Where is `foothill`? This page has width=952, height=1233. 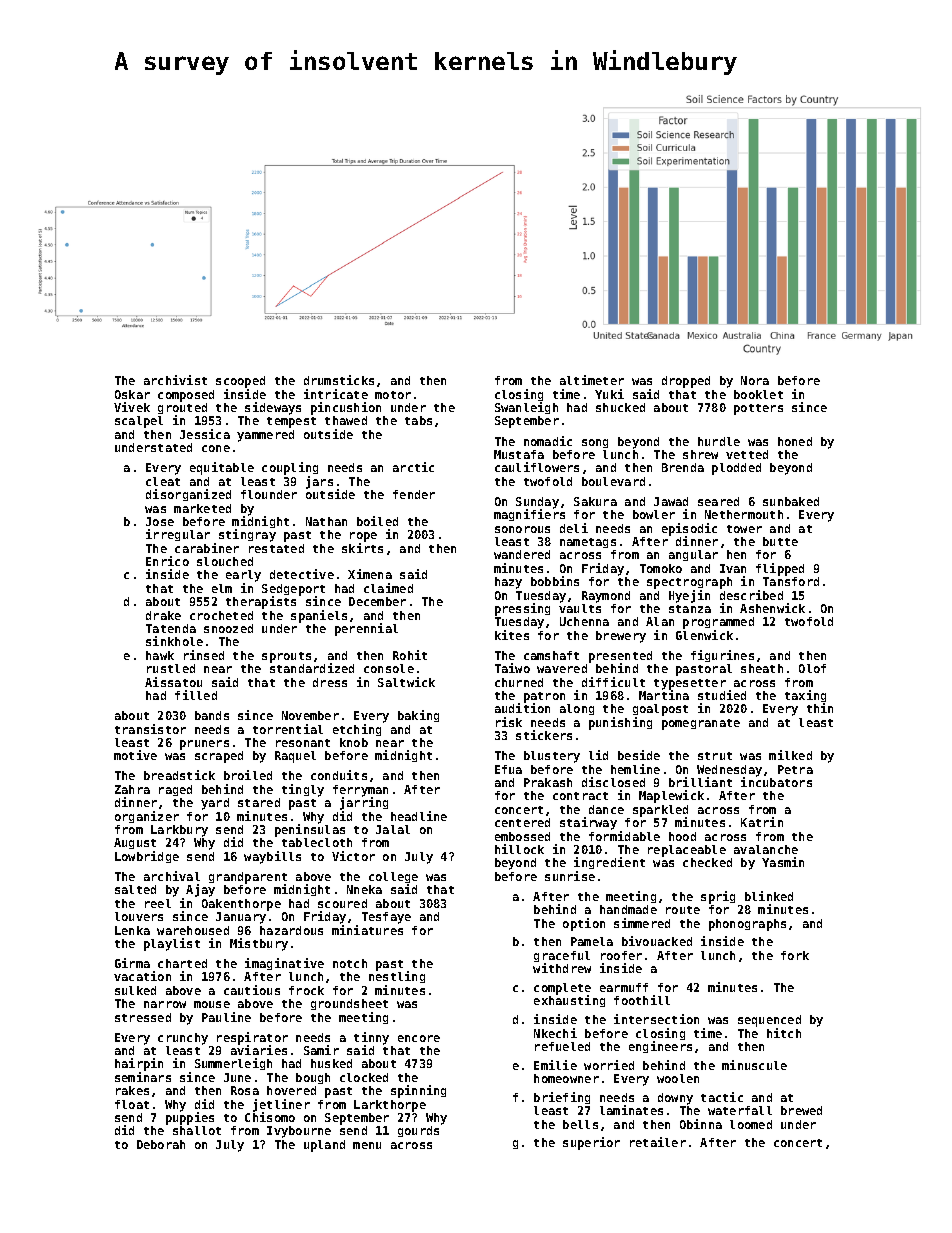
foothill is located at coordinates (642, 1000).
